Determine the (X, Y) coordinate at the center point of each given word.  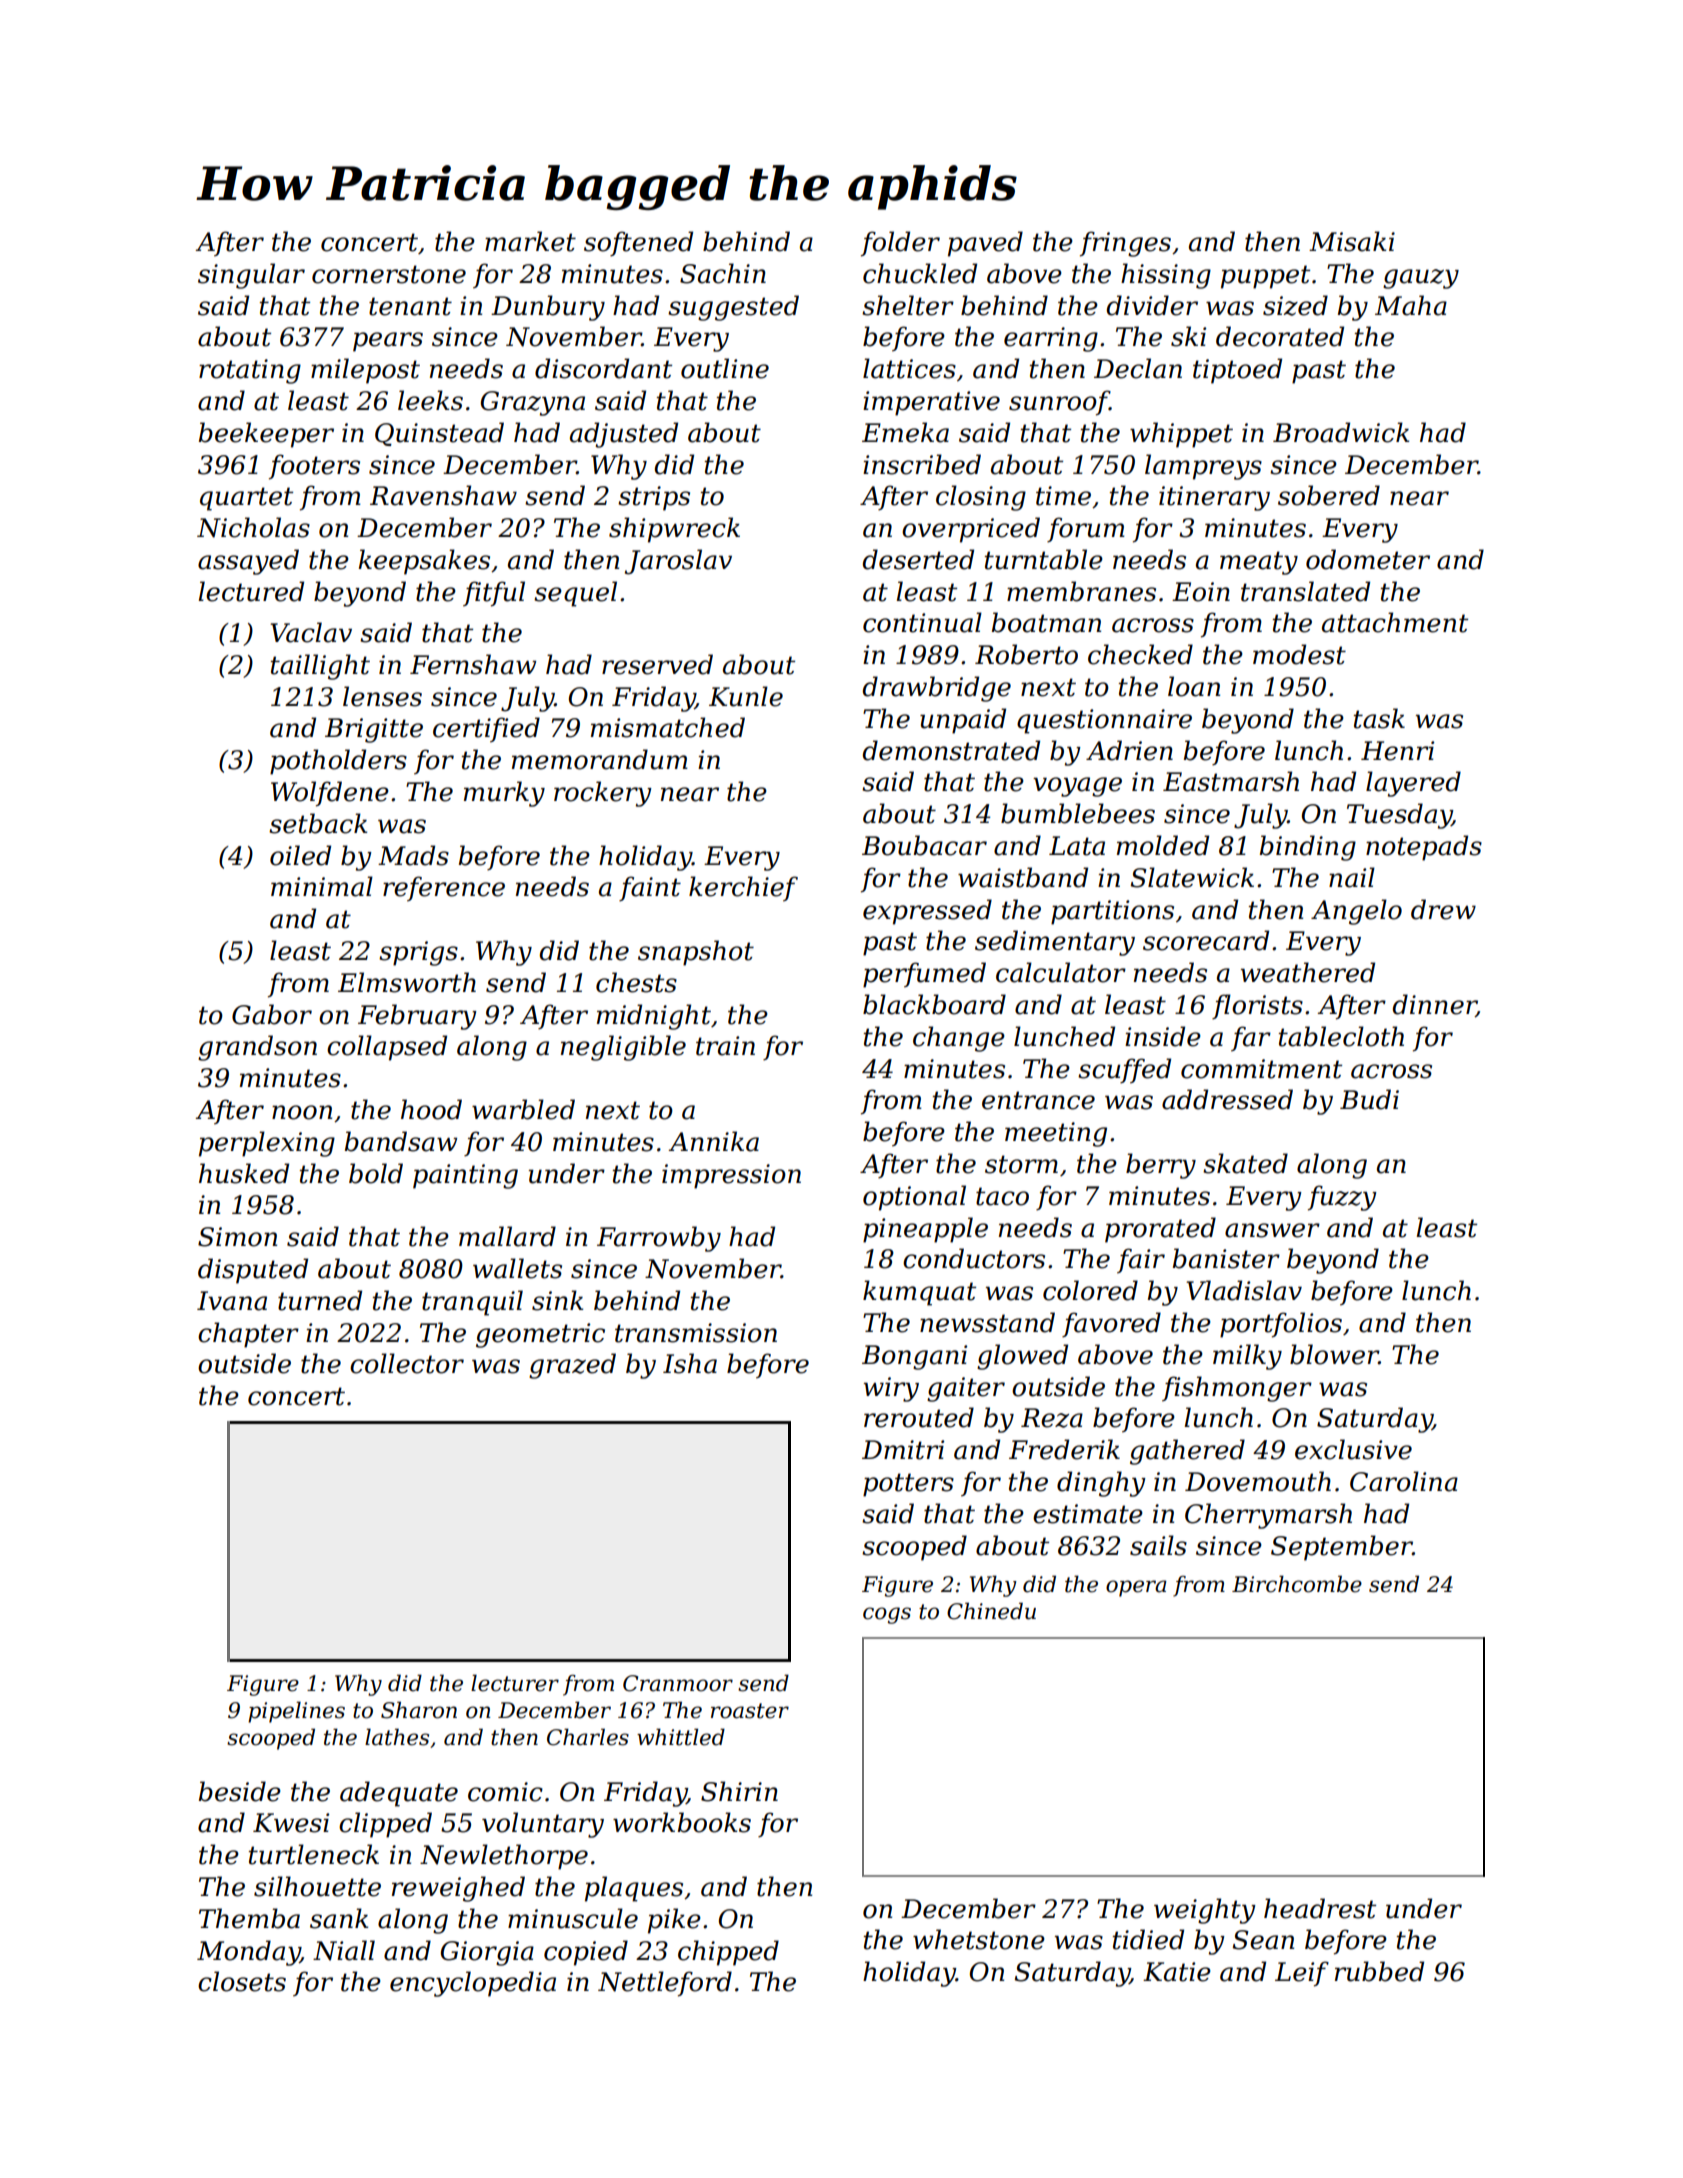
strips (654, 498)
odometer (1368, 559)
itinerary (1214, 498)
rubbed (1379, 1971)
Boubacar (924, 845)
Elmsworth (407, 982)
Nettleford (665, 1984)
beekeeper (266, 435)
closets (242, 1981)
